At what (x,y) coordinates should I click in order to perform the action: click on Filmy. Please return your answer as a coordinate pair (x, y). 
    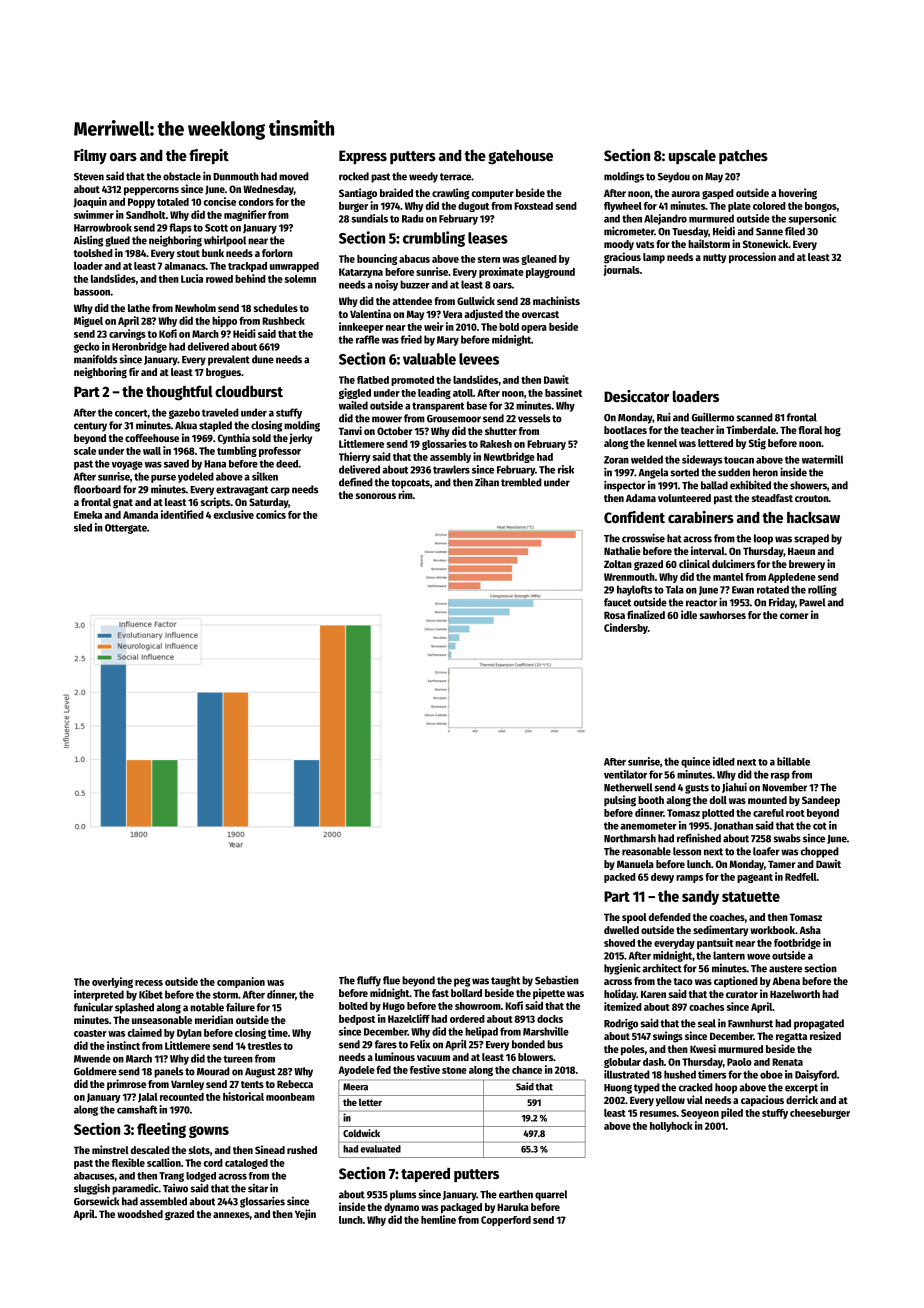
    Looking at the image, I should click on (90, 157).
